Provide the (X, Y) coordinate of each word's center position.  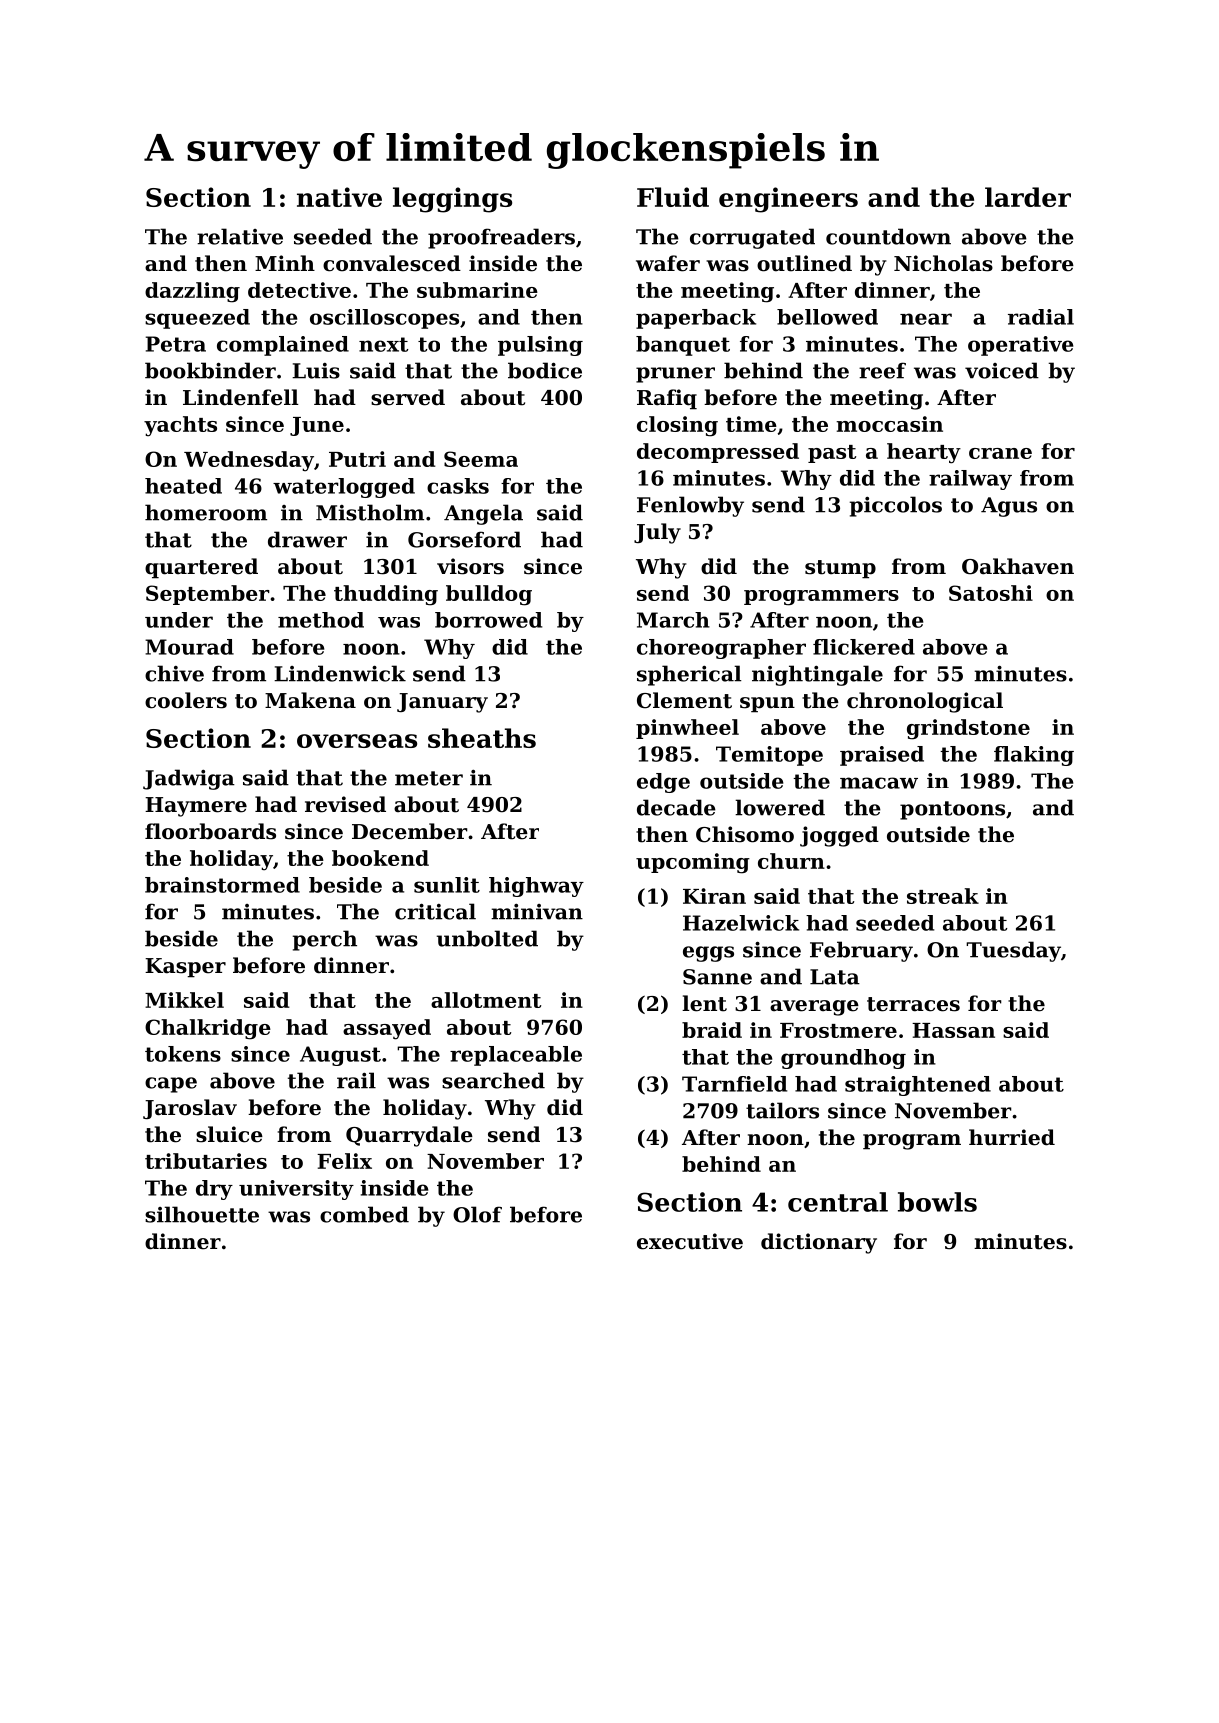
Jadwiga (189, 779)
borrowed (488, 620)
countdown (888, 236)
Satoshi (991, 593)
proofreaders (501, 238)
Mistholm (370, 512)
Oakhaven (1018, 566)
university (296, 1190)
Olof (477, 1214)
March (673, 620)
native (339, 197)
